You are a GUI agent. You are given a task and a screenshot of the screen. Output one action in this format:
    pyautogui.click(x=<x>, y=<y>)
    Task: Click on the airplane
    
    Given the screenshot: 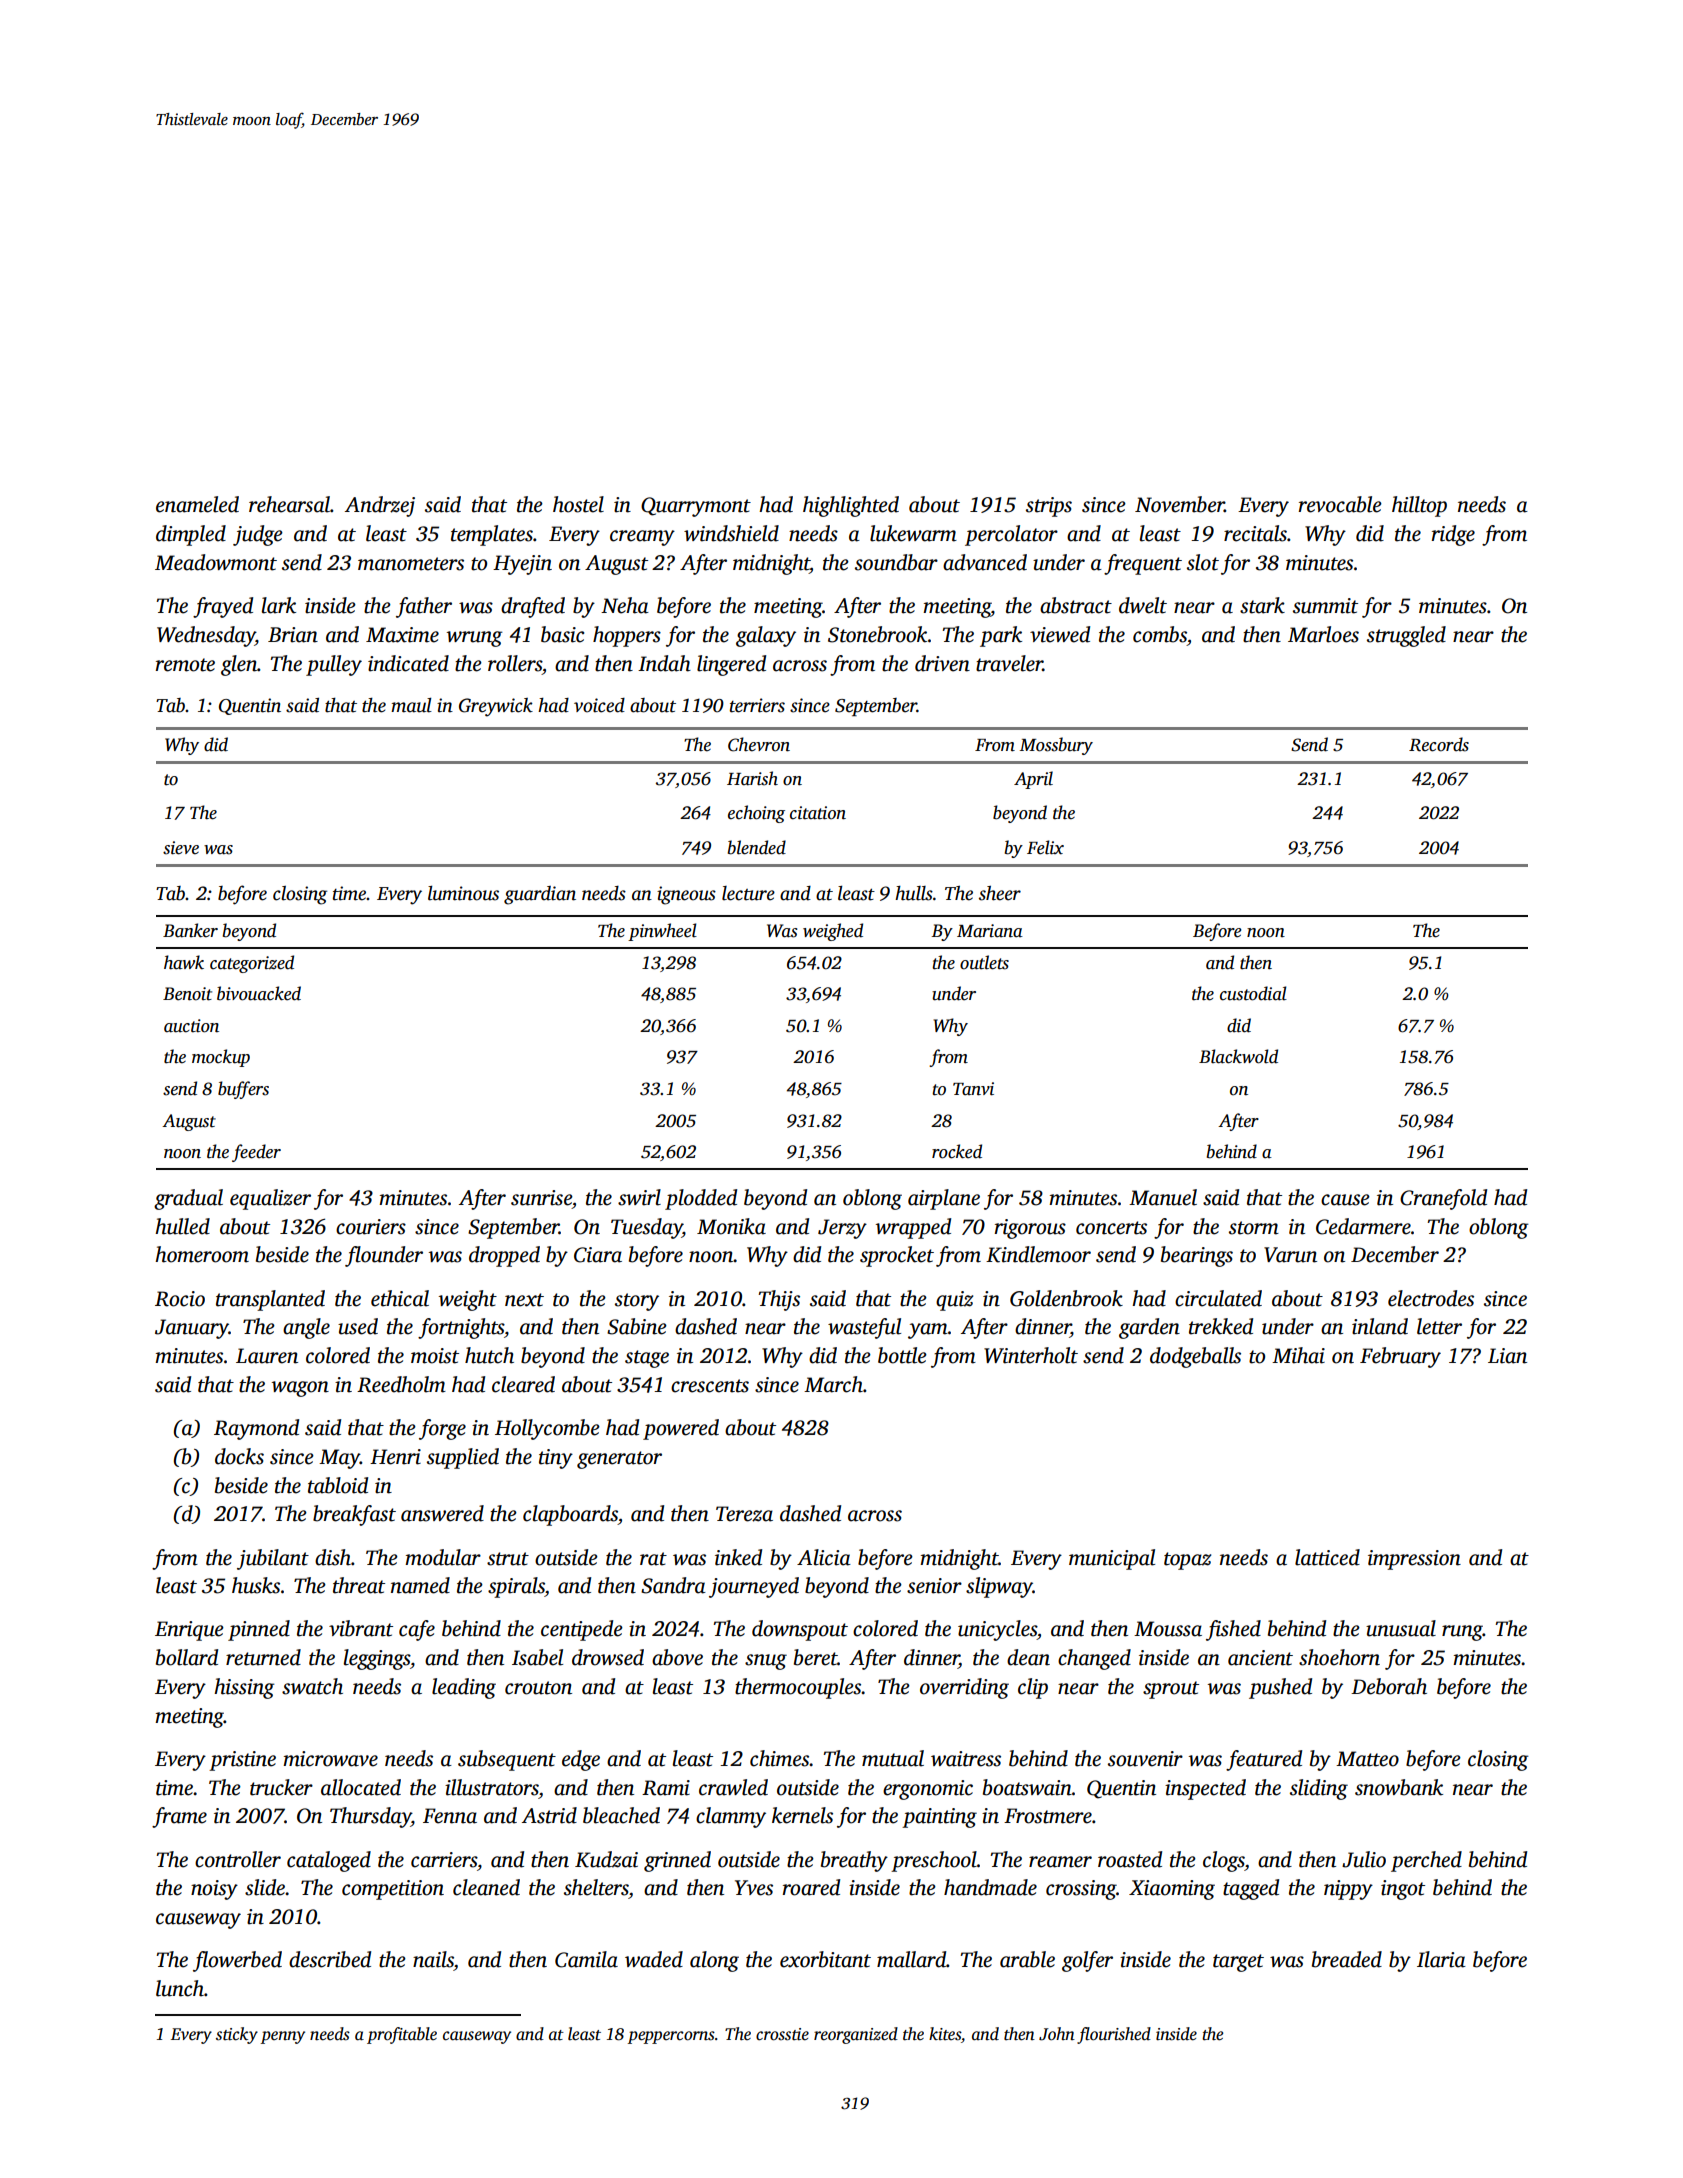 What is the action you would take?
    pyautogui.click(x=944, y=1199)
